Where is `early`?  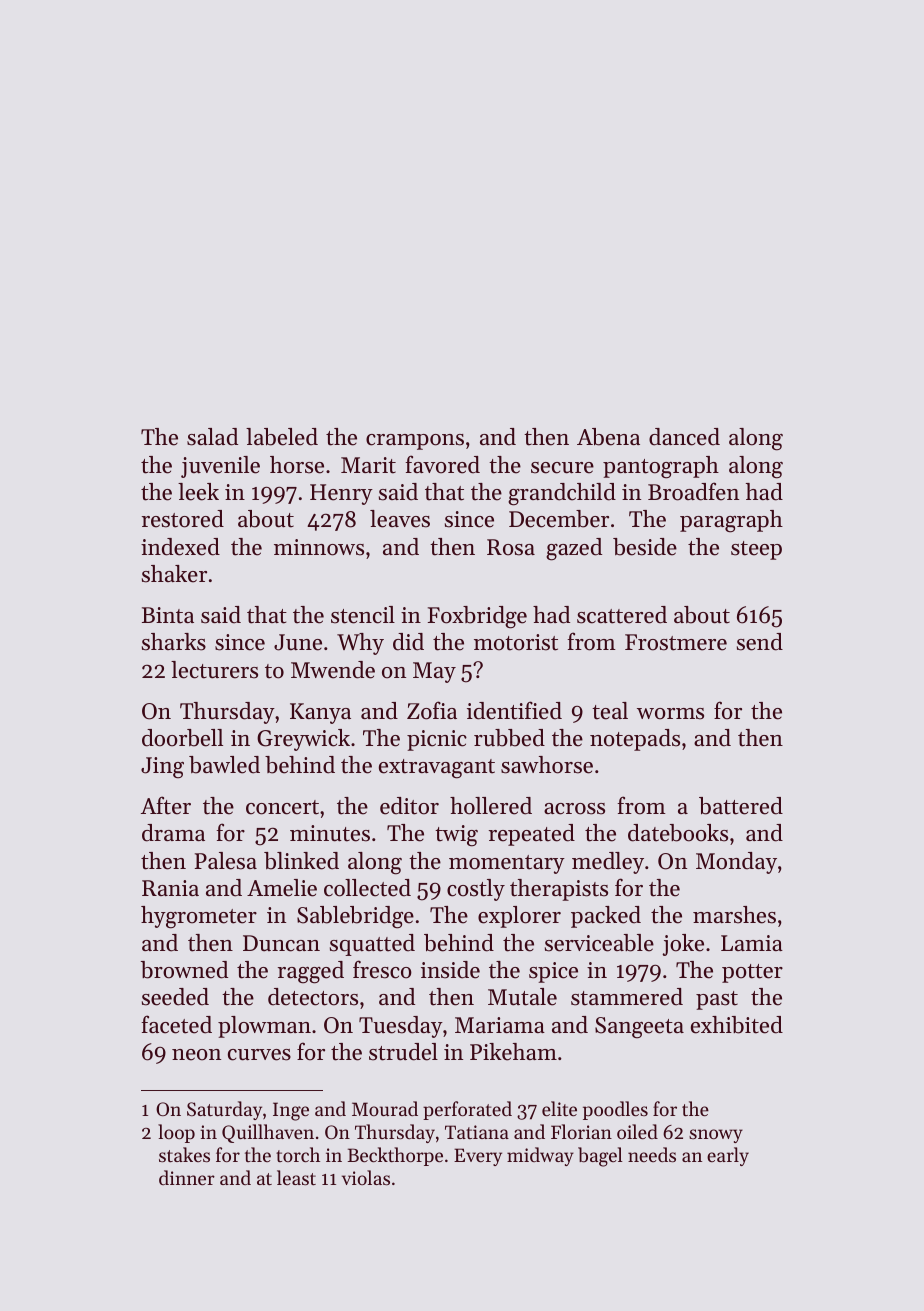 early is located at coordinates (728, 1156).
